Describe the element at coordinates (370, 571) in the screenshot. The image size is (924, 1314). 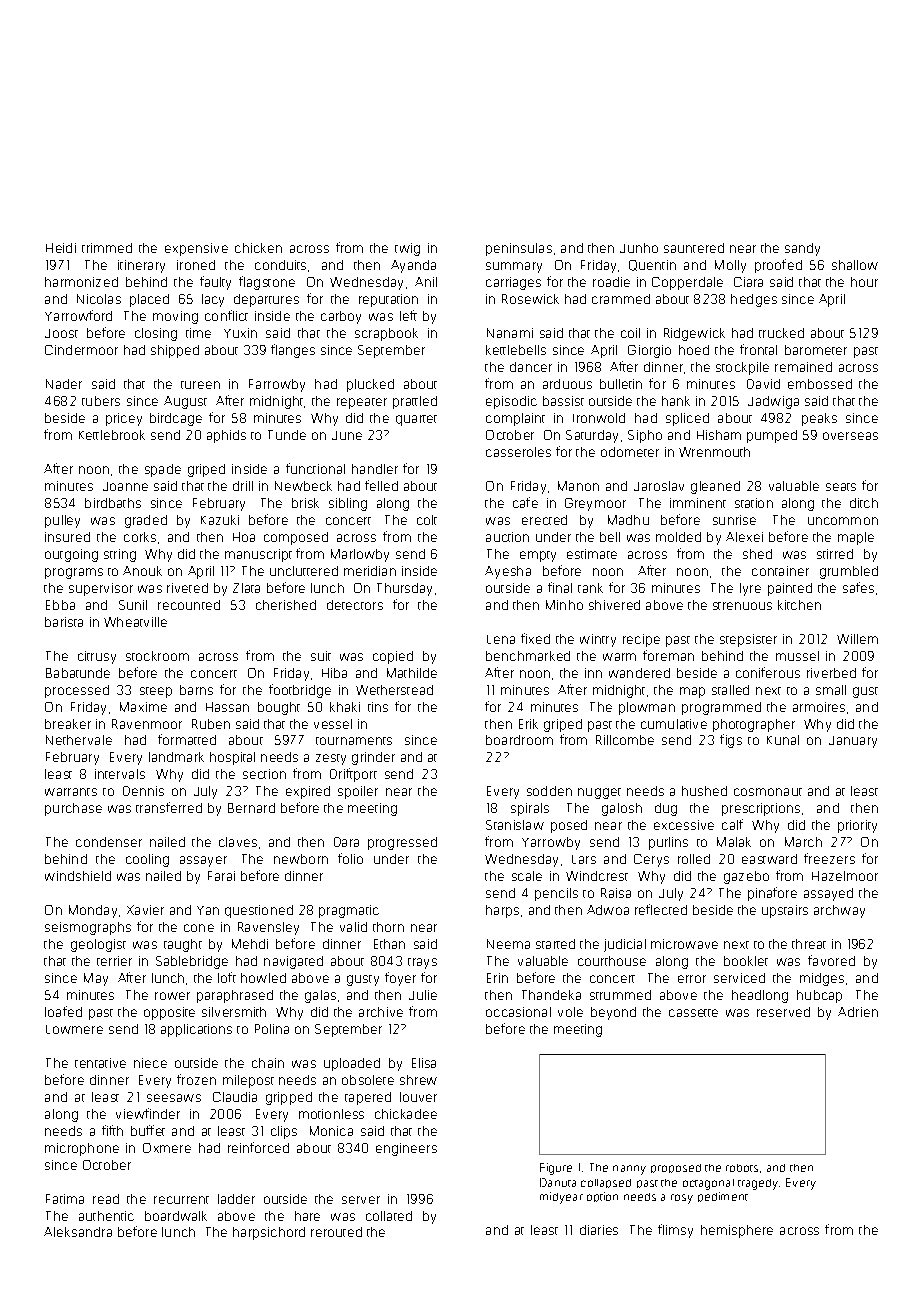
I see `meridian` at that location.
